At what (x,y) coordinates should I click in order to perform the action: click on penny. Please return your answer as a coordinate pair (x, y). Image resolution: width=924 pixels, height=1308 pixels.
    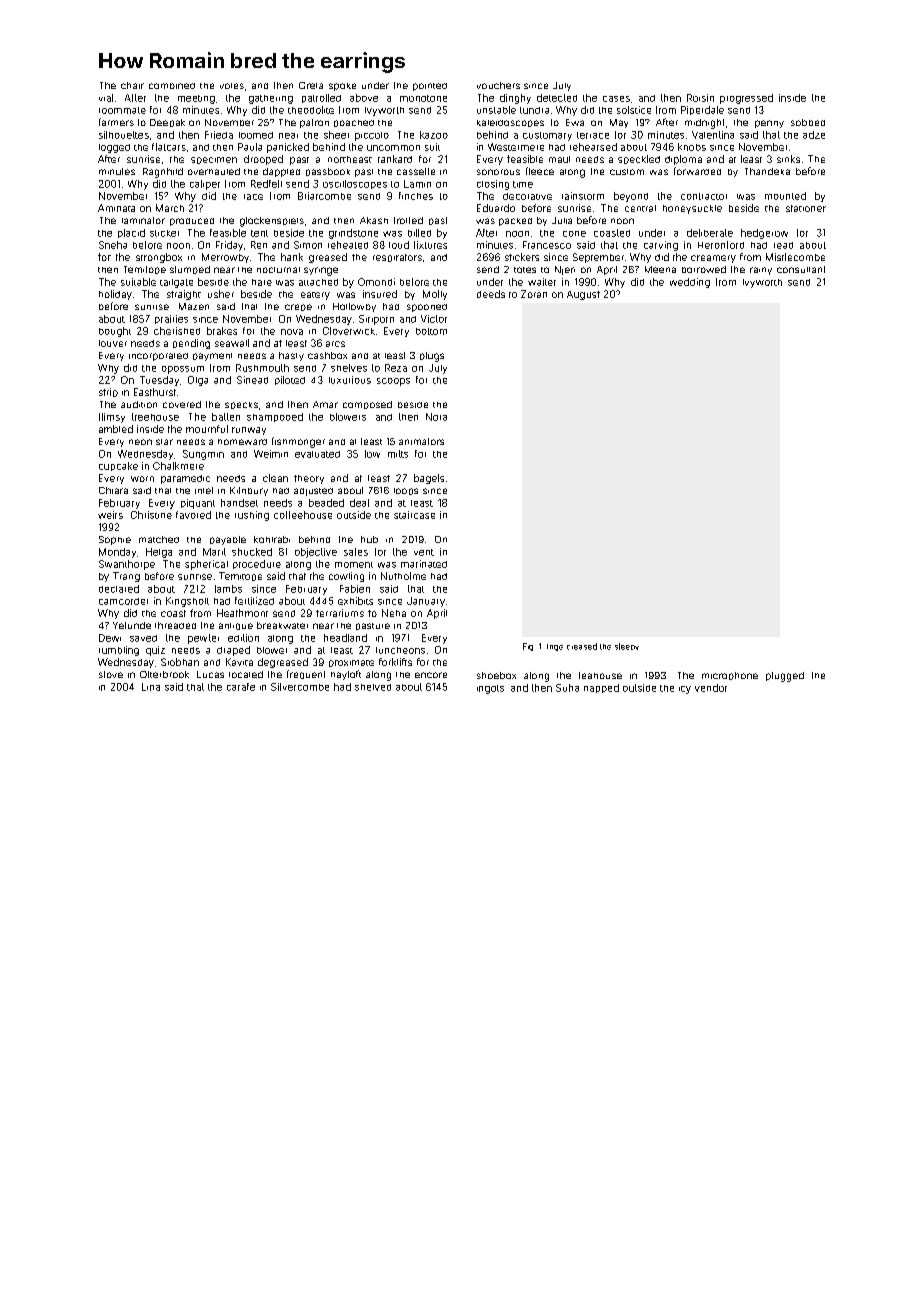
    Looking at the image, I should click on (769, 124).
